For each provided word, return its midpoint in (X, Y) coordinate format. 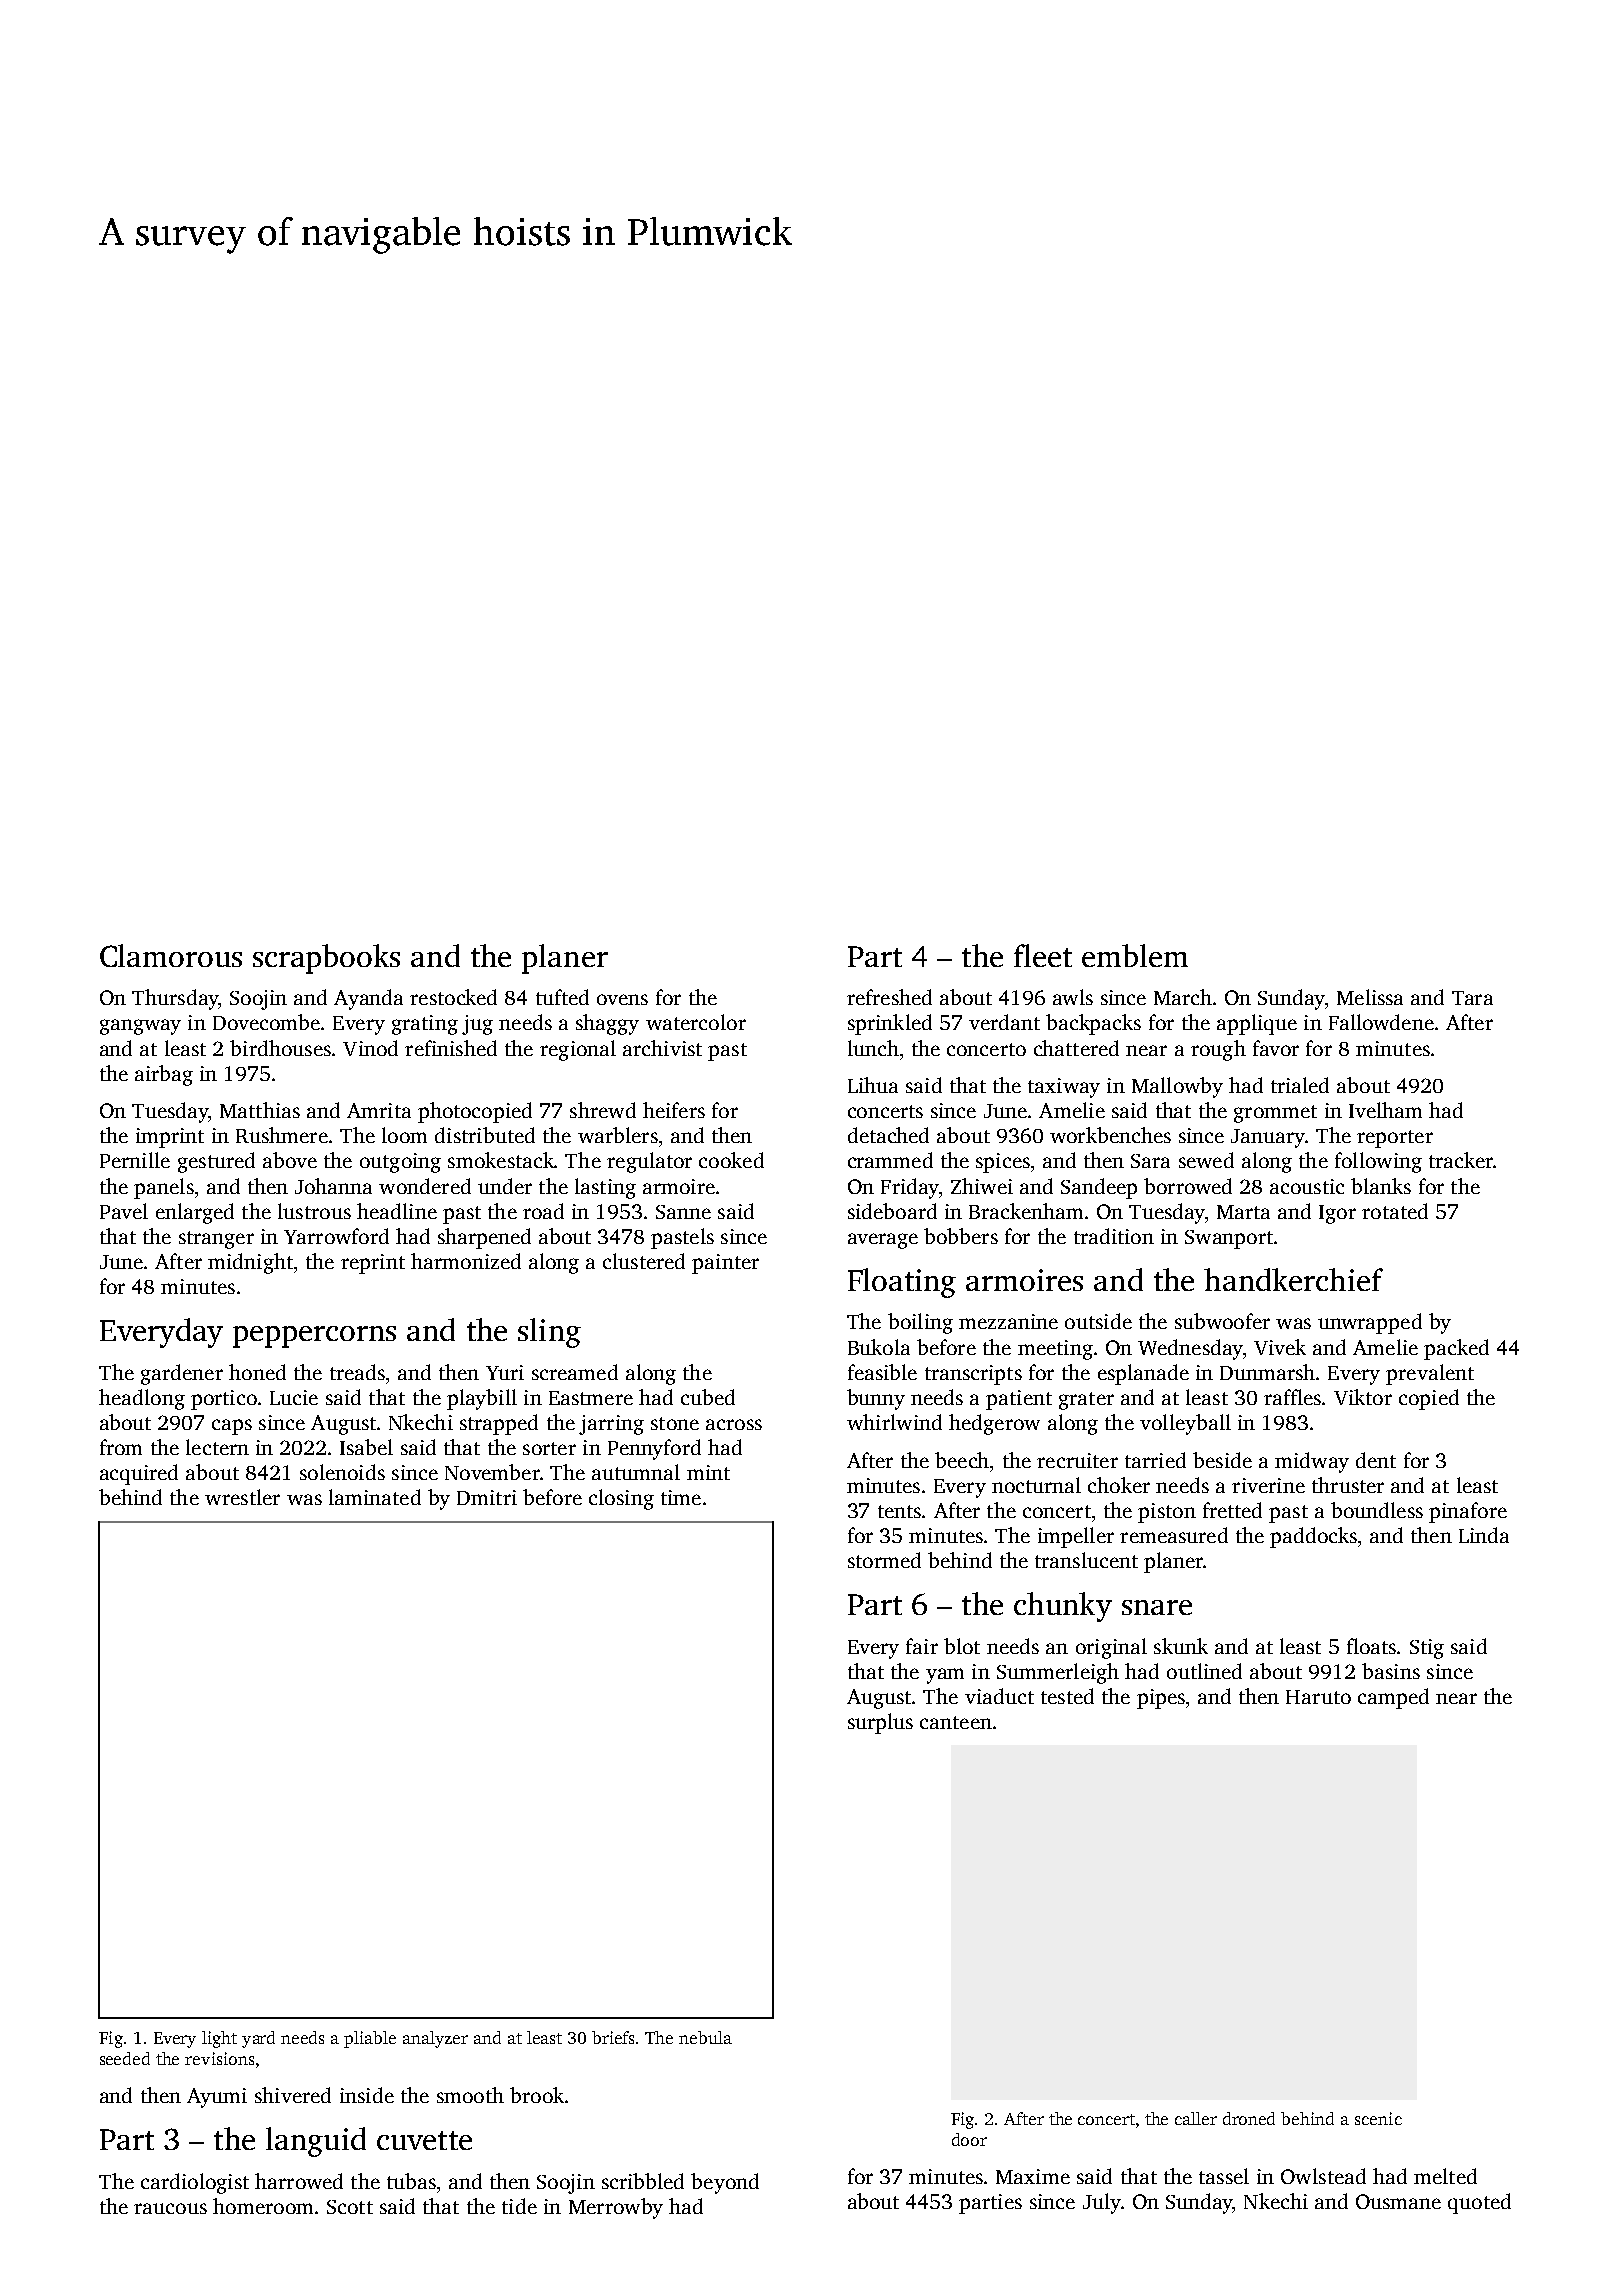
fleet (1043, 955)
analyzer (435, 2039)
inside (367, 2095)
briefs (613, 2037)
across (734, 1424)
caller (1196, 2118)
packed (1456, 1349)
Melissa (1370, 997)
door (969, 2139)
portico (224, 1400)
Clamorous (171, 955)
